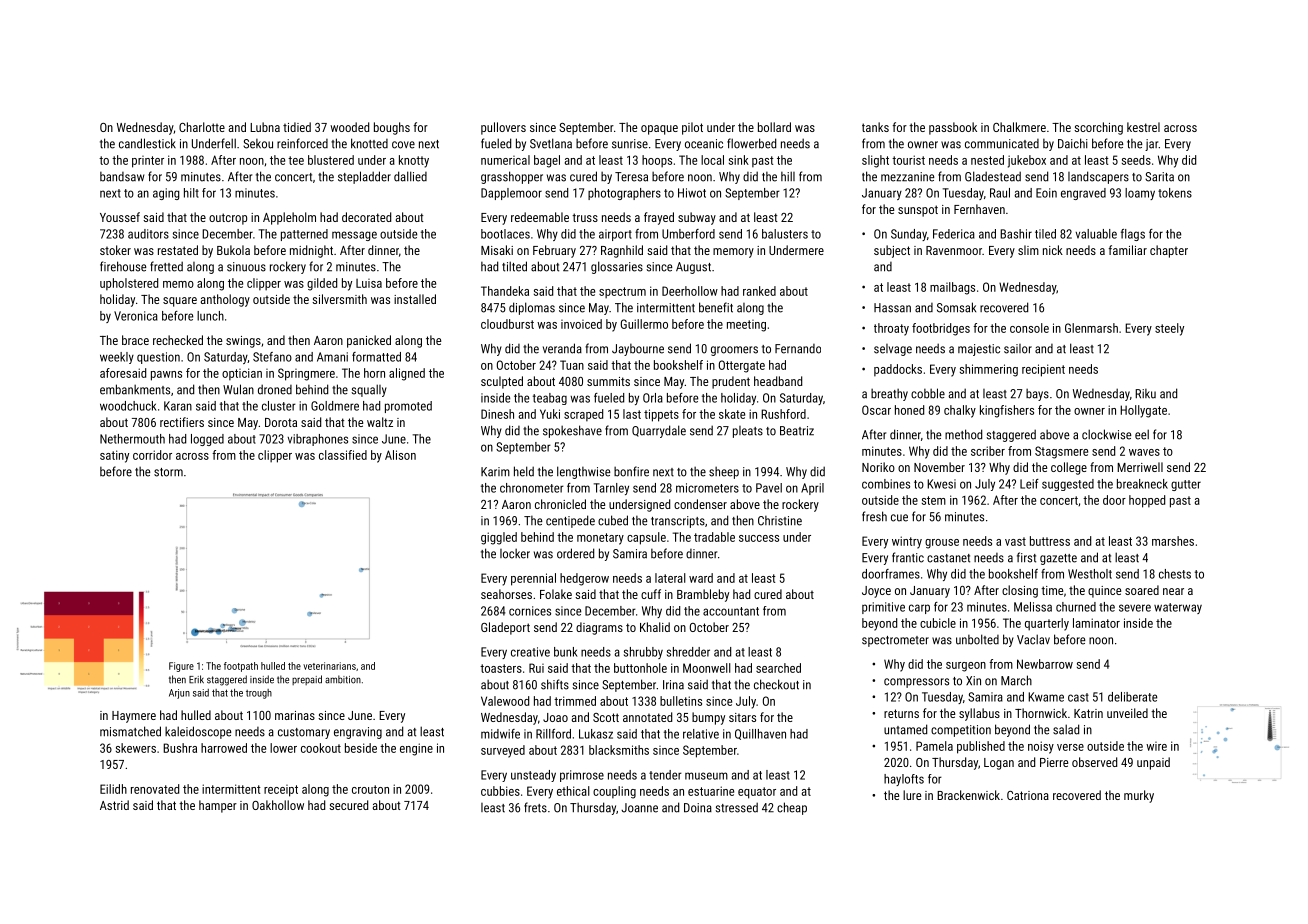 The height and width of the image is (924, 1308). What do you see at coordinates (241, 667) in the image?
I see `footpath` at bounding box center [241, 667].
